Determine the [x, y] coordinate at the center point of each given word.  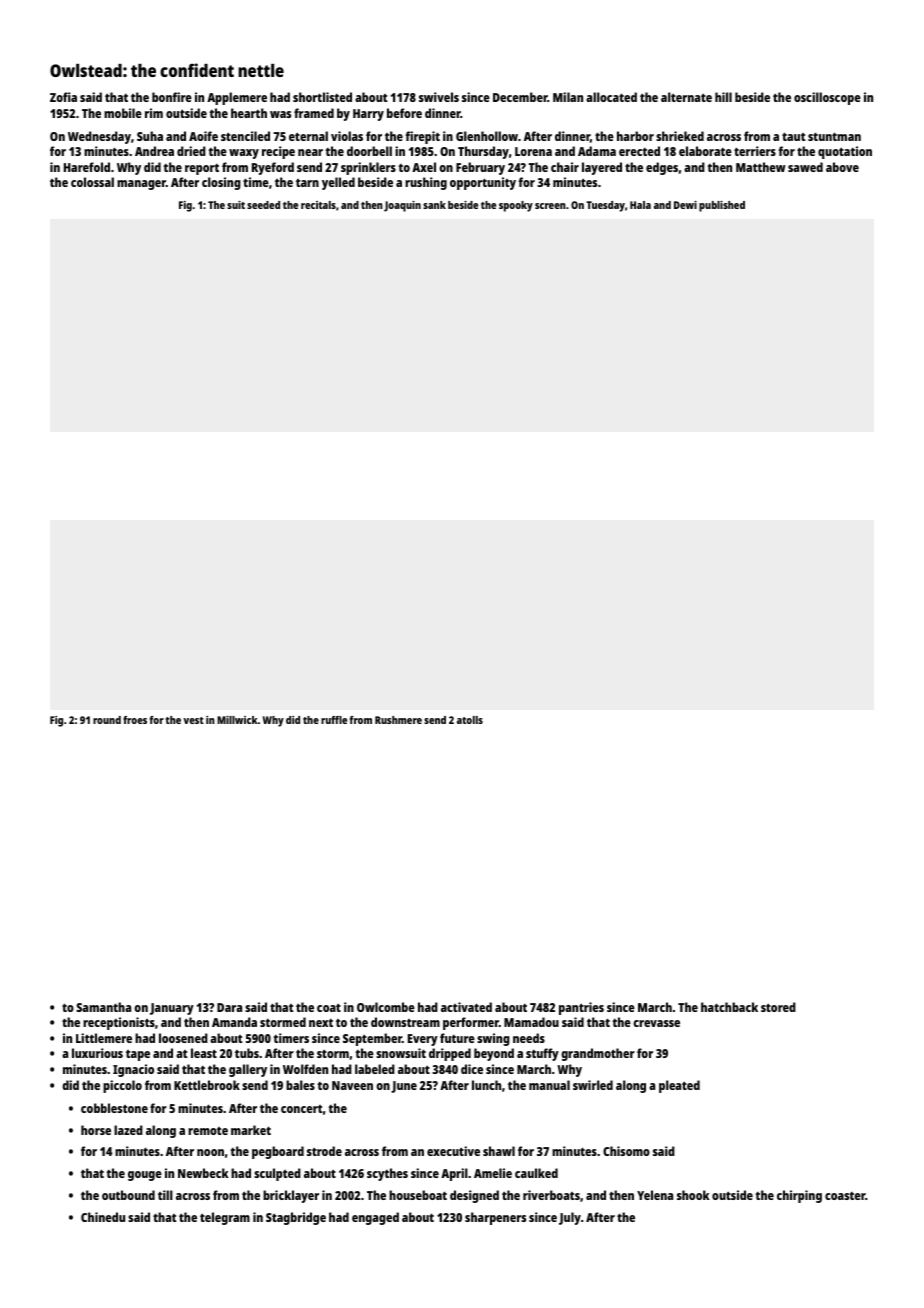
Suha [150, 136]
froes [135, 720]
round [107, 720]
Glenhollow [487, 136]
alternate [686, 97]
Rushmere [398, 720]
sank [434, 205]
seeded [263, 205]
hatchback [729, 1007]
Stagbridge [296, 1218]
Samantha [103, 1007]
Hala [640, 205]
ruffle [334, 720]
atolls [470, 720]
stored [778, 1007]
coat [329, 1007]
